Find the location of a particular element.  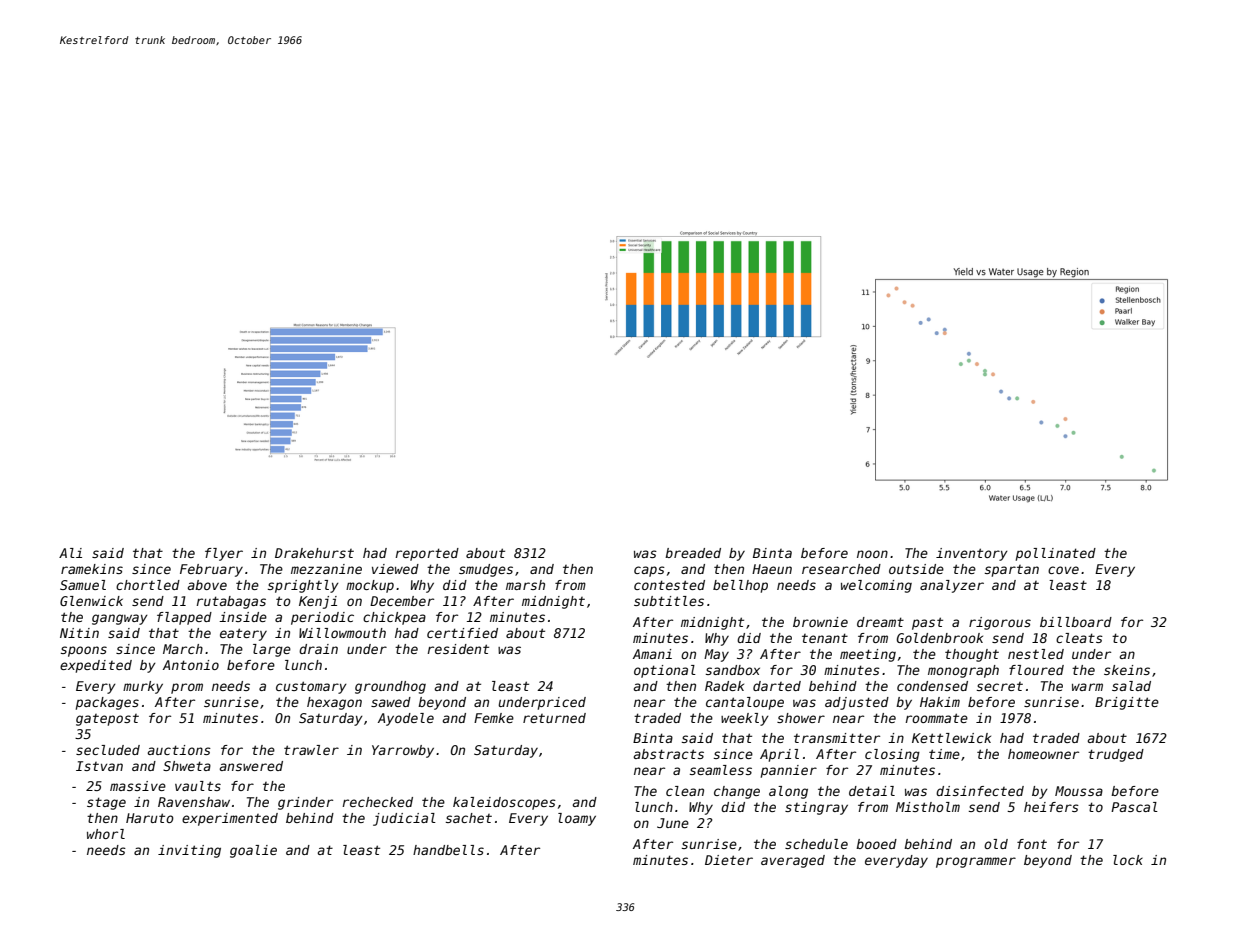

Brigitte is located at coordinates (1127, 703).
